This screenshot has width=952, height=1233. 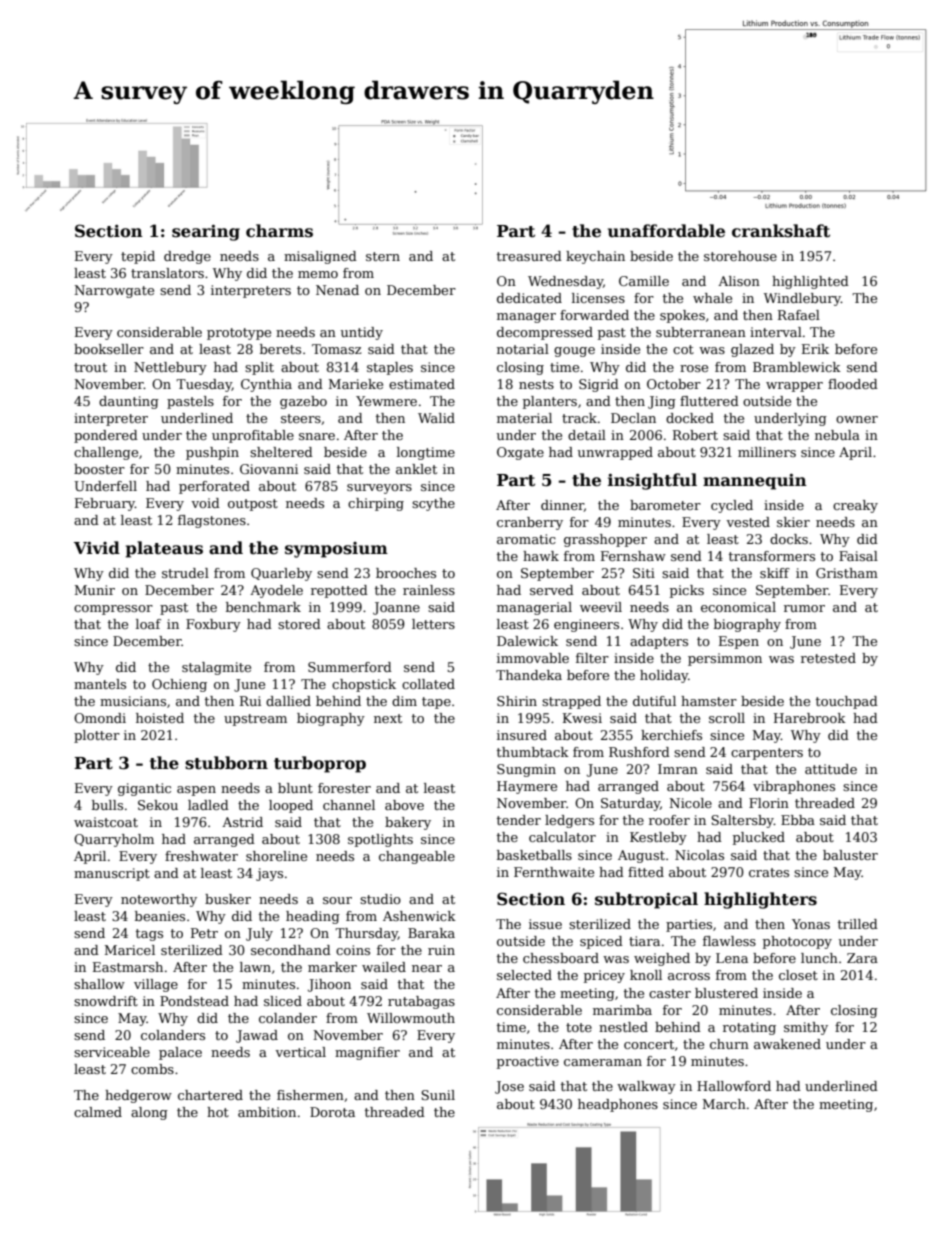 What do you see at coordinates (734, 1086) in the screenshot?
I see `Hallowford` at bounding box center [734, 1086].
